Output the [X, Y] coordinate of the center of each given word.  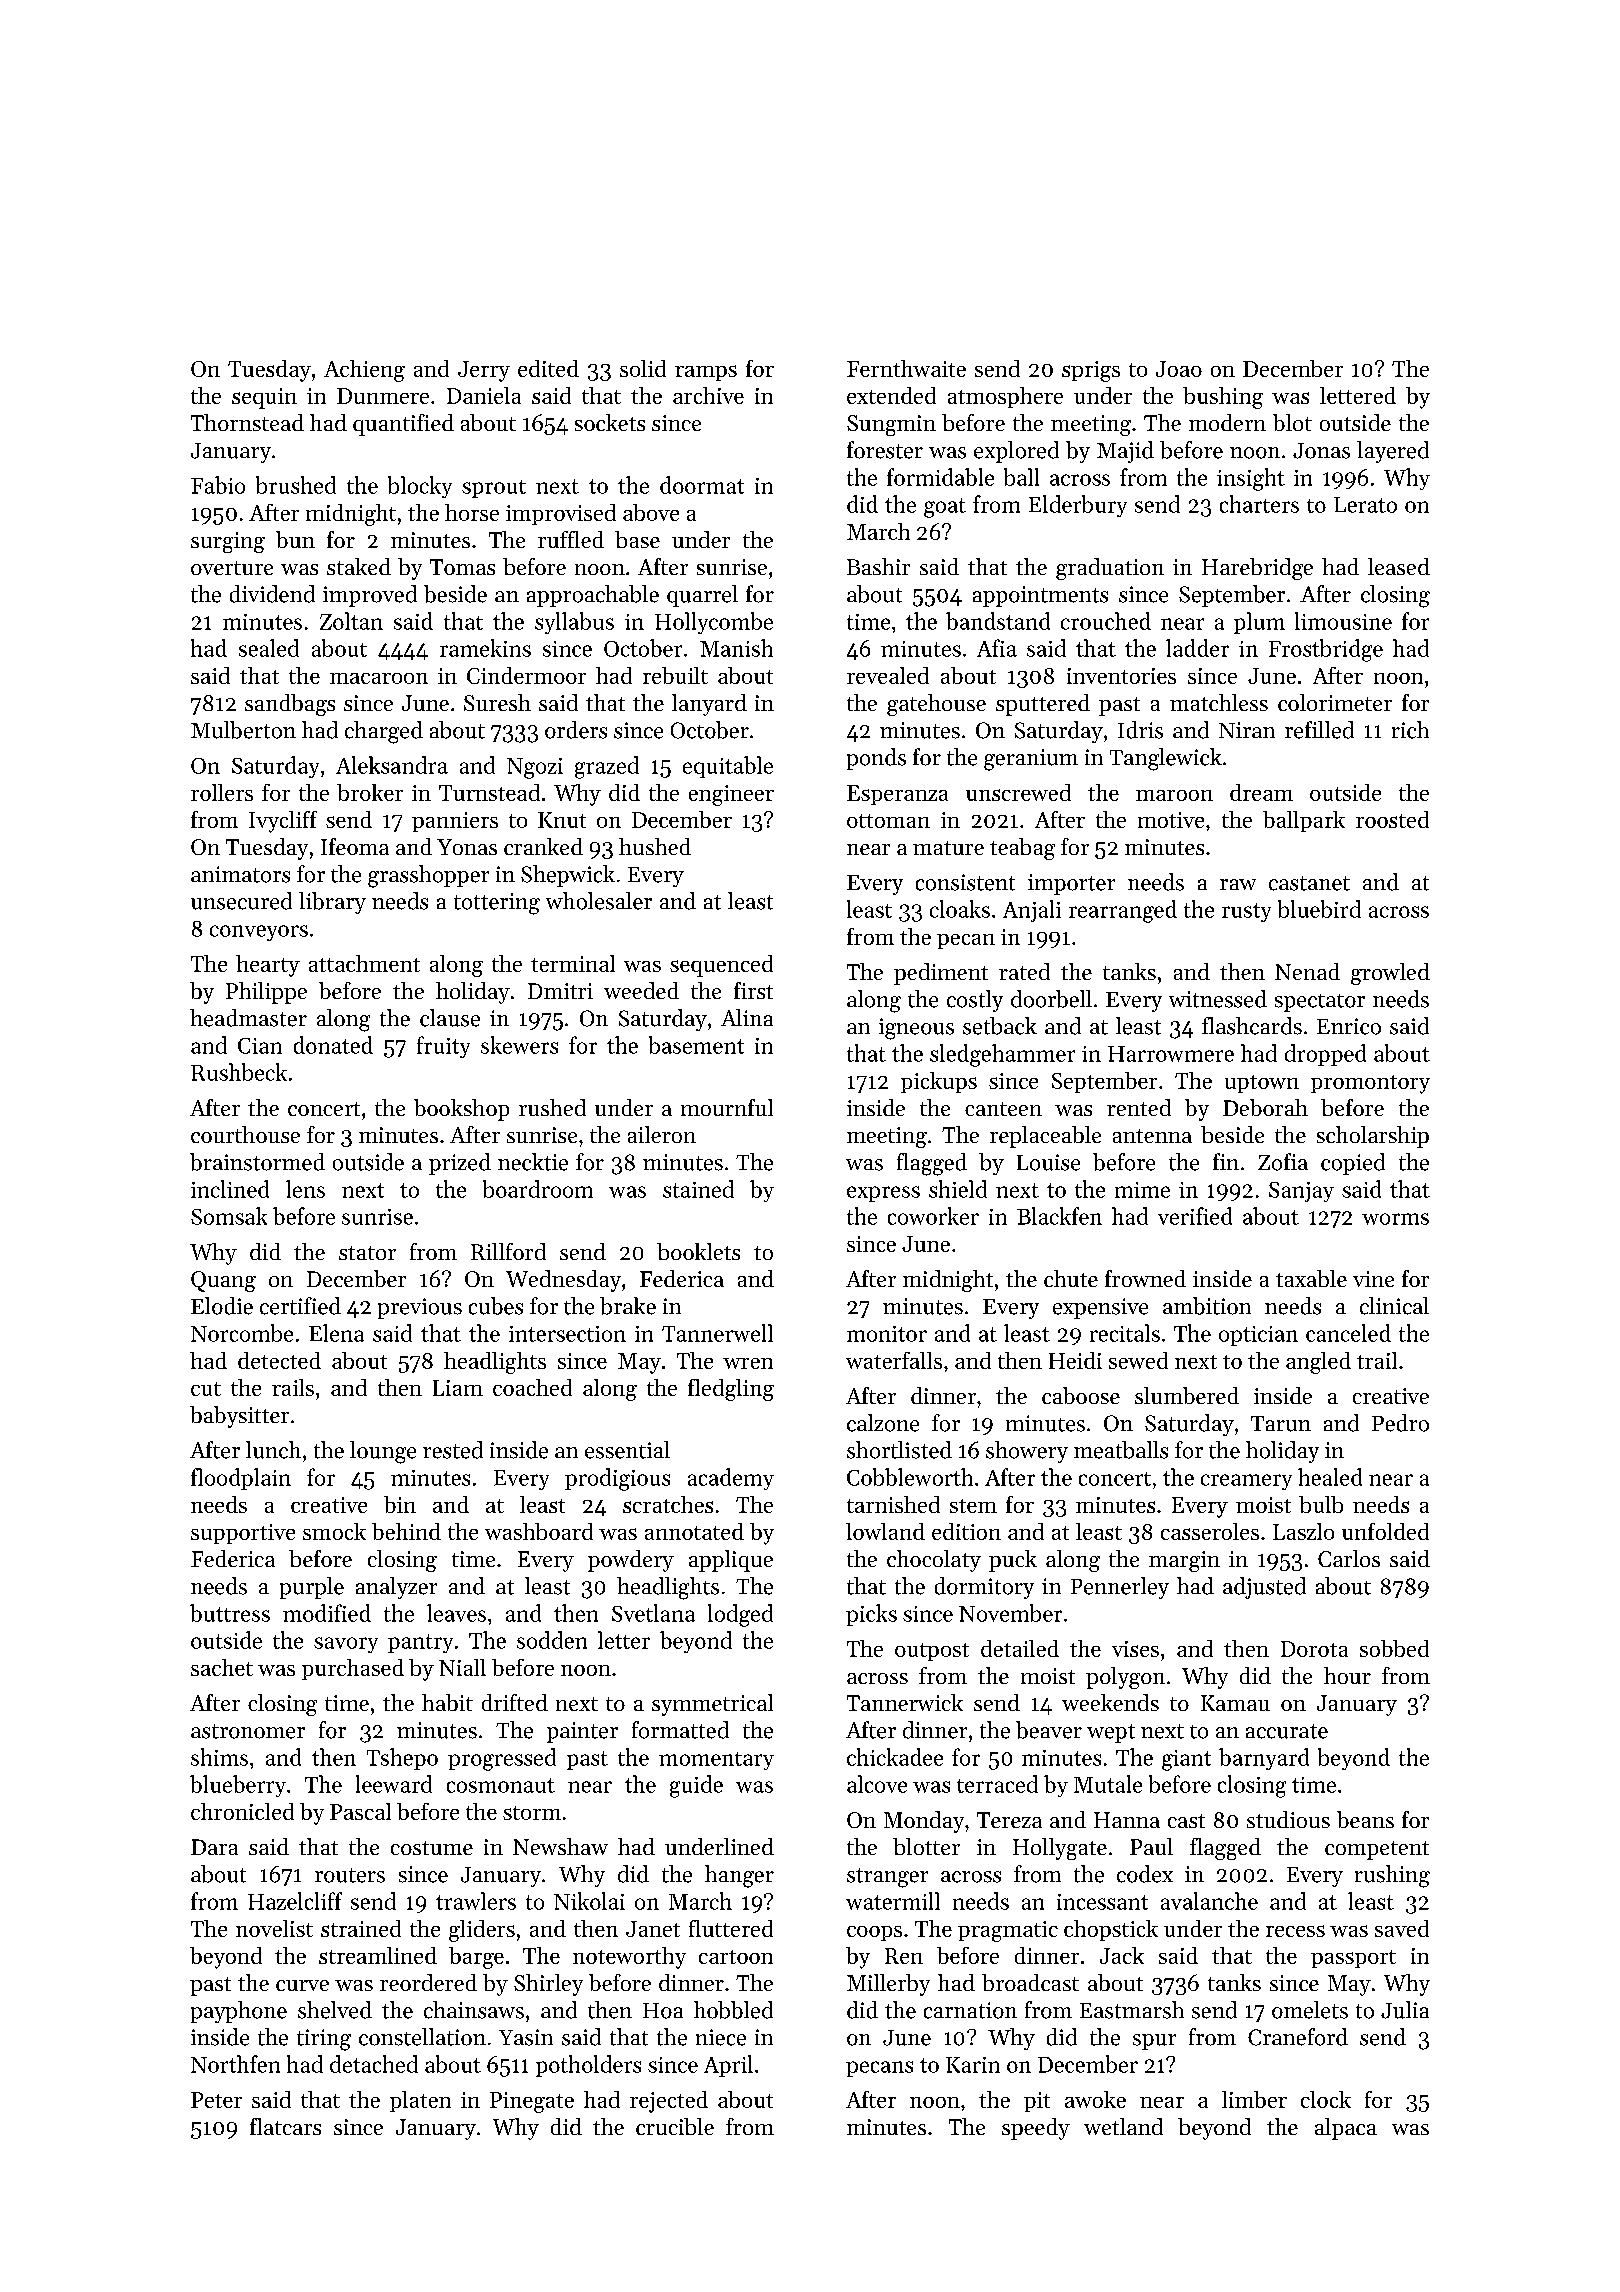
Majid [1125, 452]
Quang [223, 1281]
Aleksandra [392, 765]
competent [1377, 1850]
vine [1373, 1279]
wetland [1123, 2126]
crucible [675, 2126]
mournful [727, 1107]
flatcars [285, 2126]
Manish [736, 648]
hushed [655, 846]
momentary [716, 1761]
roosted [1392, 819]
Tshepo [402, 1759]
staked [359, 566]
